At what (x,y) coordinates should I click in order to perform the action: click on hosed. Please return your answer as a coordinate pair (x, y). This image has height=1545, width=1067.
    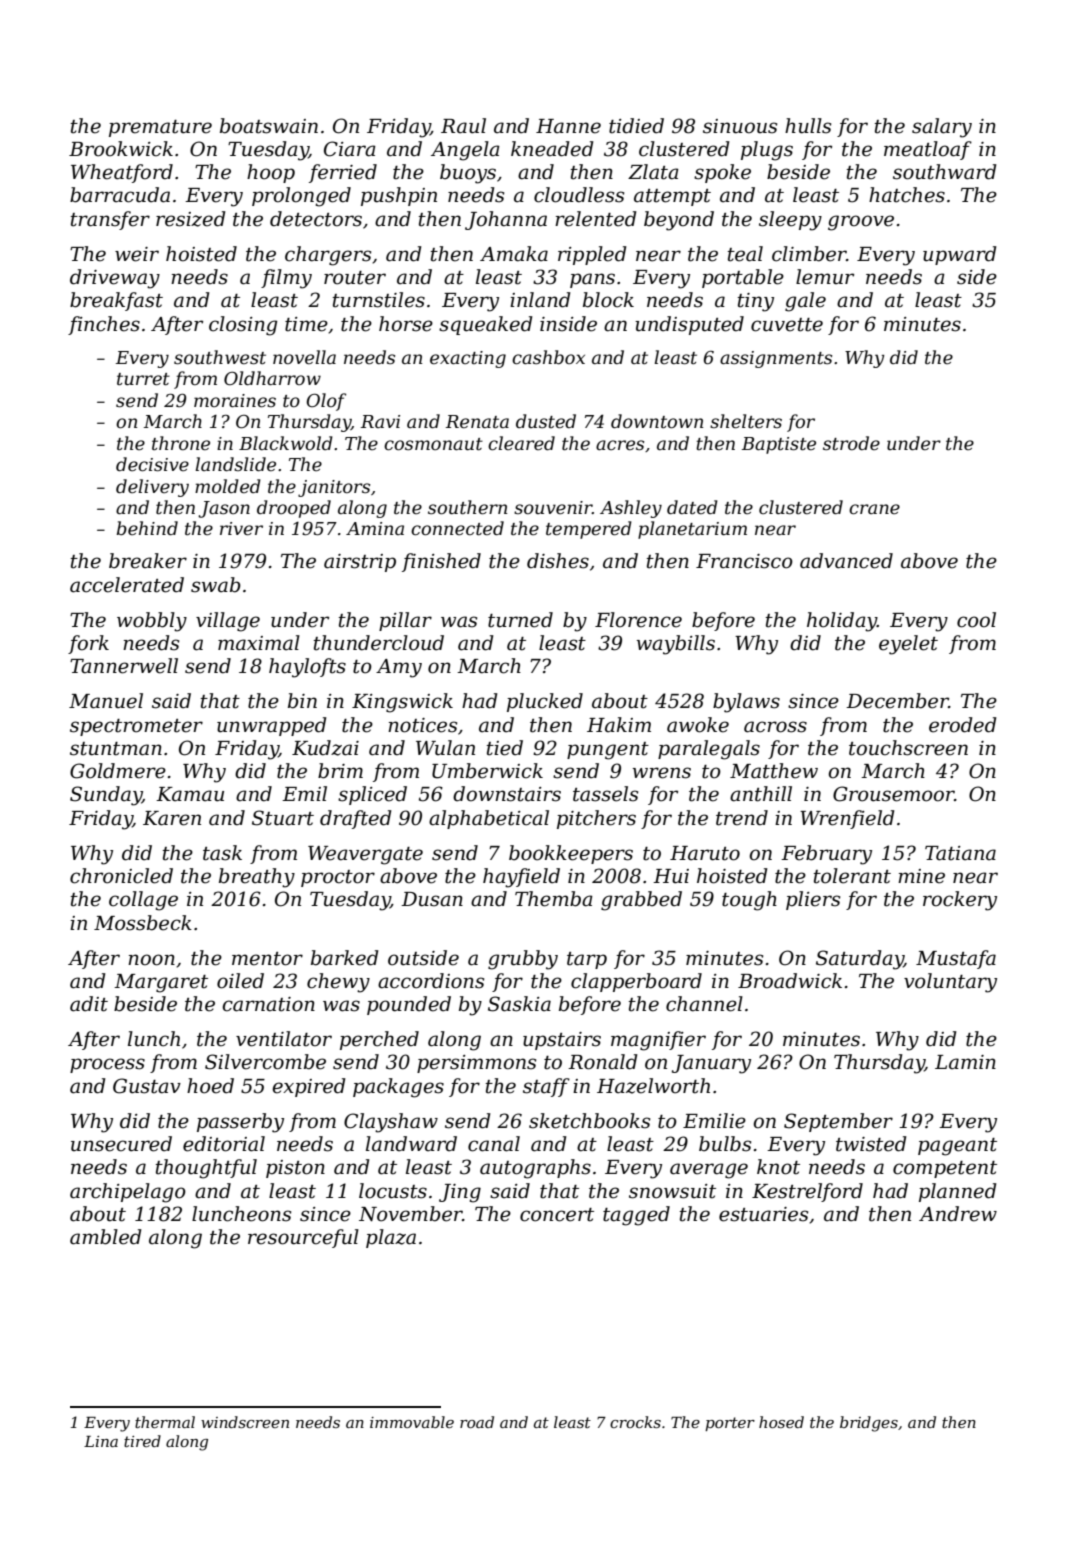
    Looking at the image, I should click on (781, 1422).
